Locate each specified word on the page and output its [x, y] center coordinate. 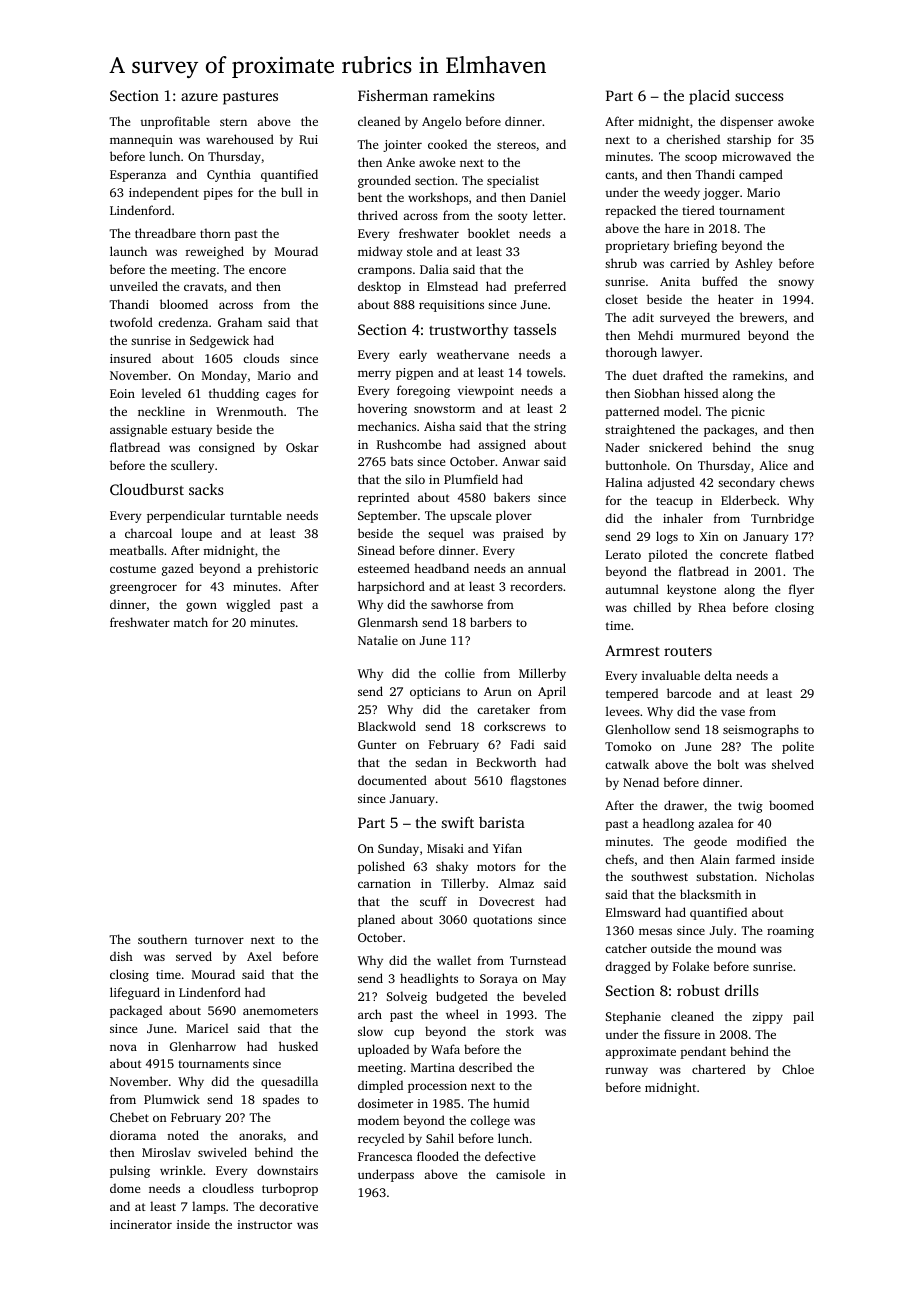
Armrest [632, 650]
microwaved [756, 156]
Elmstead [452, 286]
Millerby [542, 674]
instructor [264, 1224]
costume [133, 569]
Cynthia [229, 175]
